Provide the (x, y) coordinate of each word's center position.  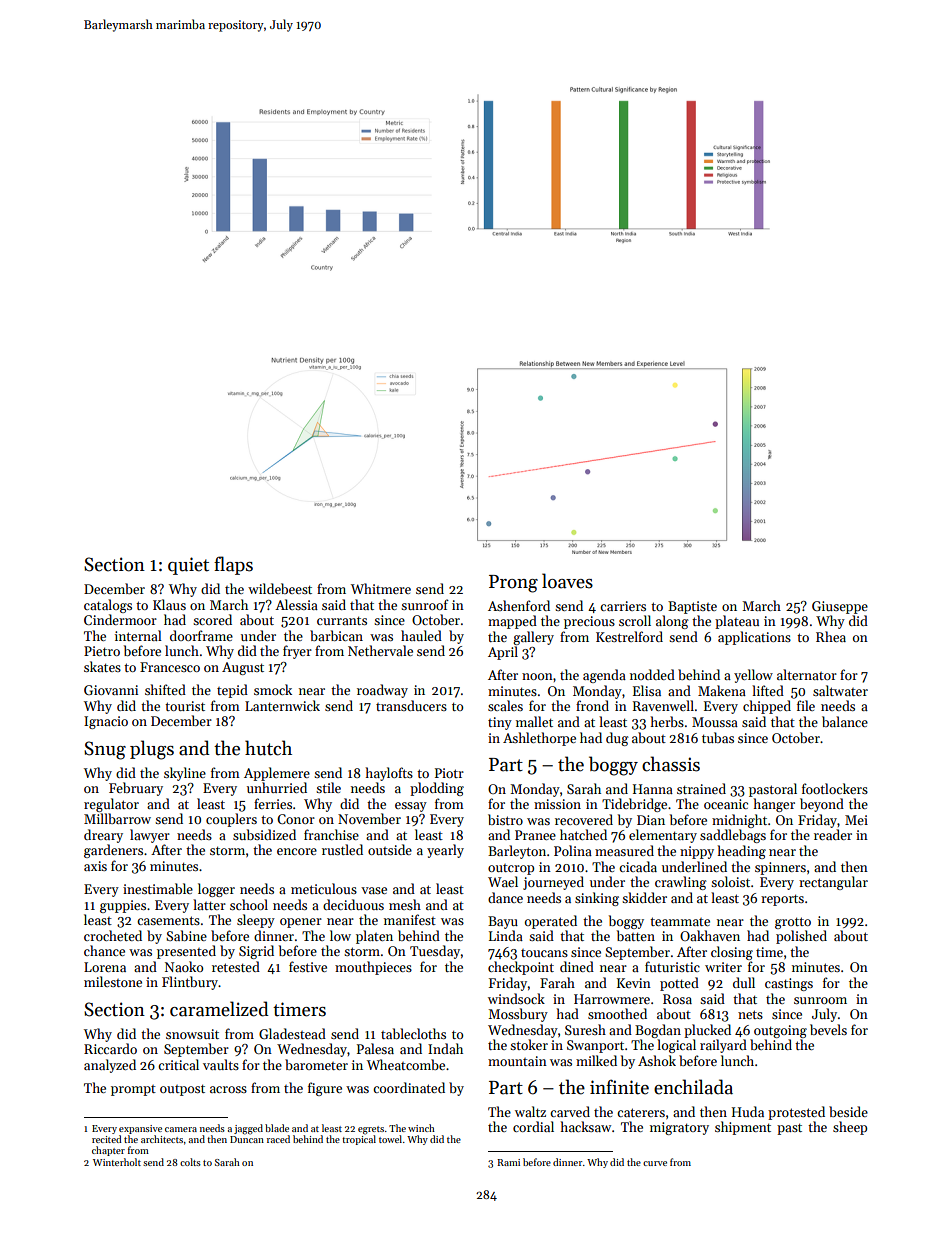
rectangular (833, 883)
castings (789, 984)
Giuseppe (840, 607)
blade (277, 1128)
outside (390, 849)
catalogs (108, 606)
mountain (517, 1061)
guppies (123, 906)
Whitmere (381, 588)
